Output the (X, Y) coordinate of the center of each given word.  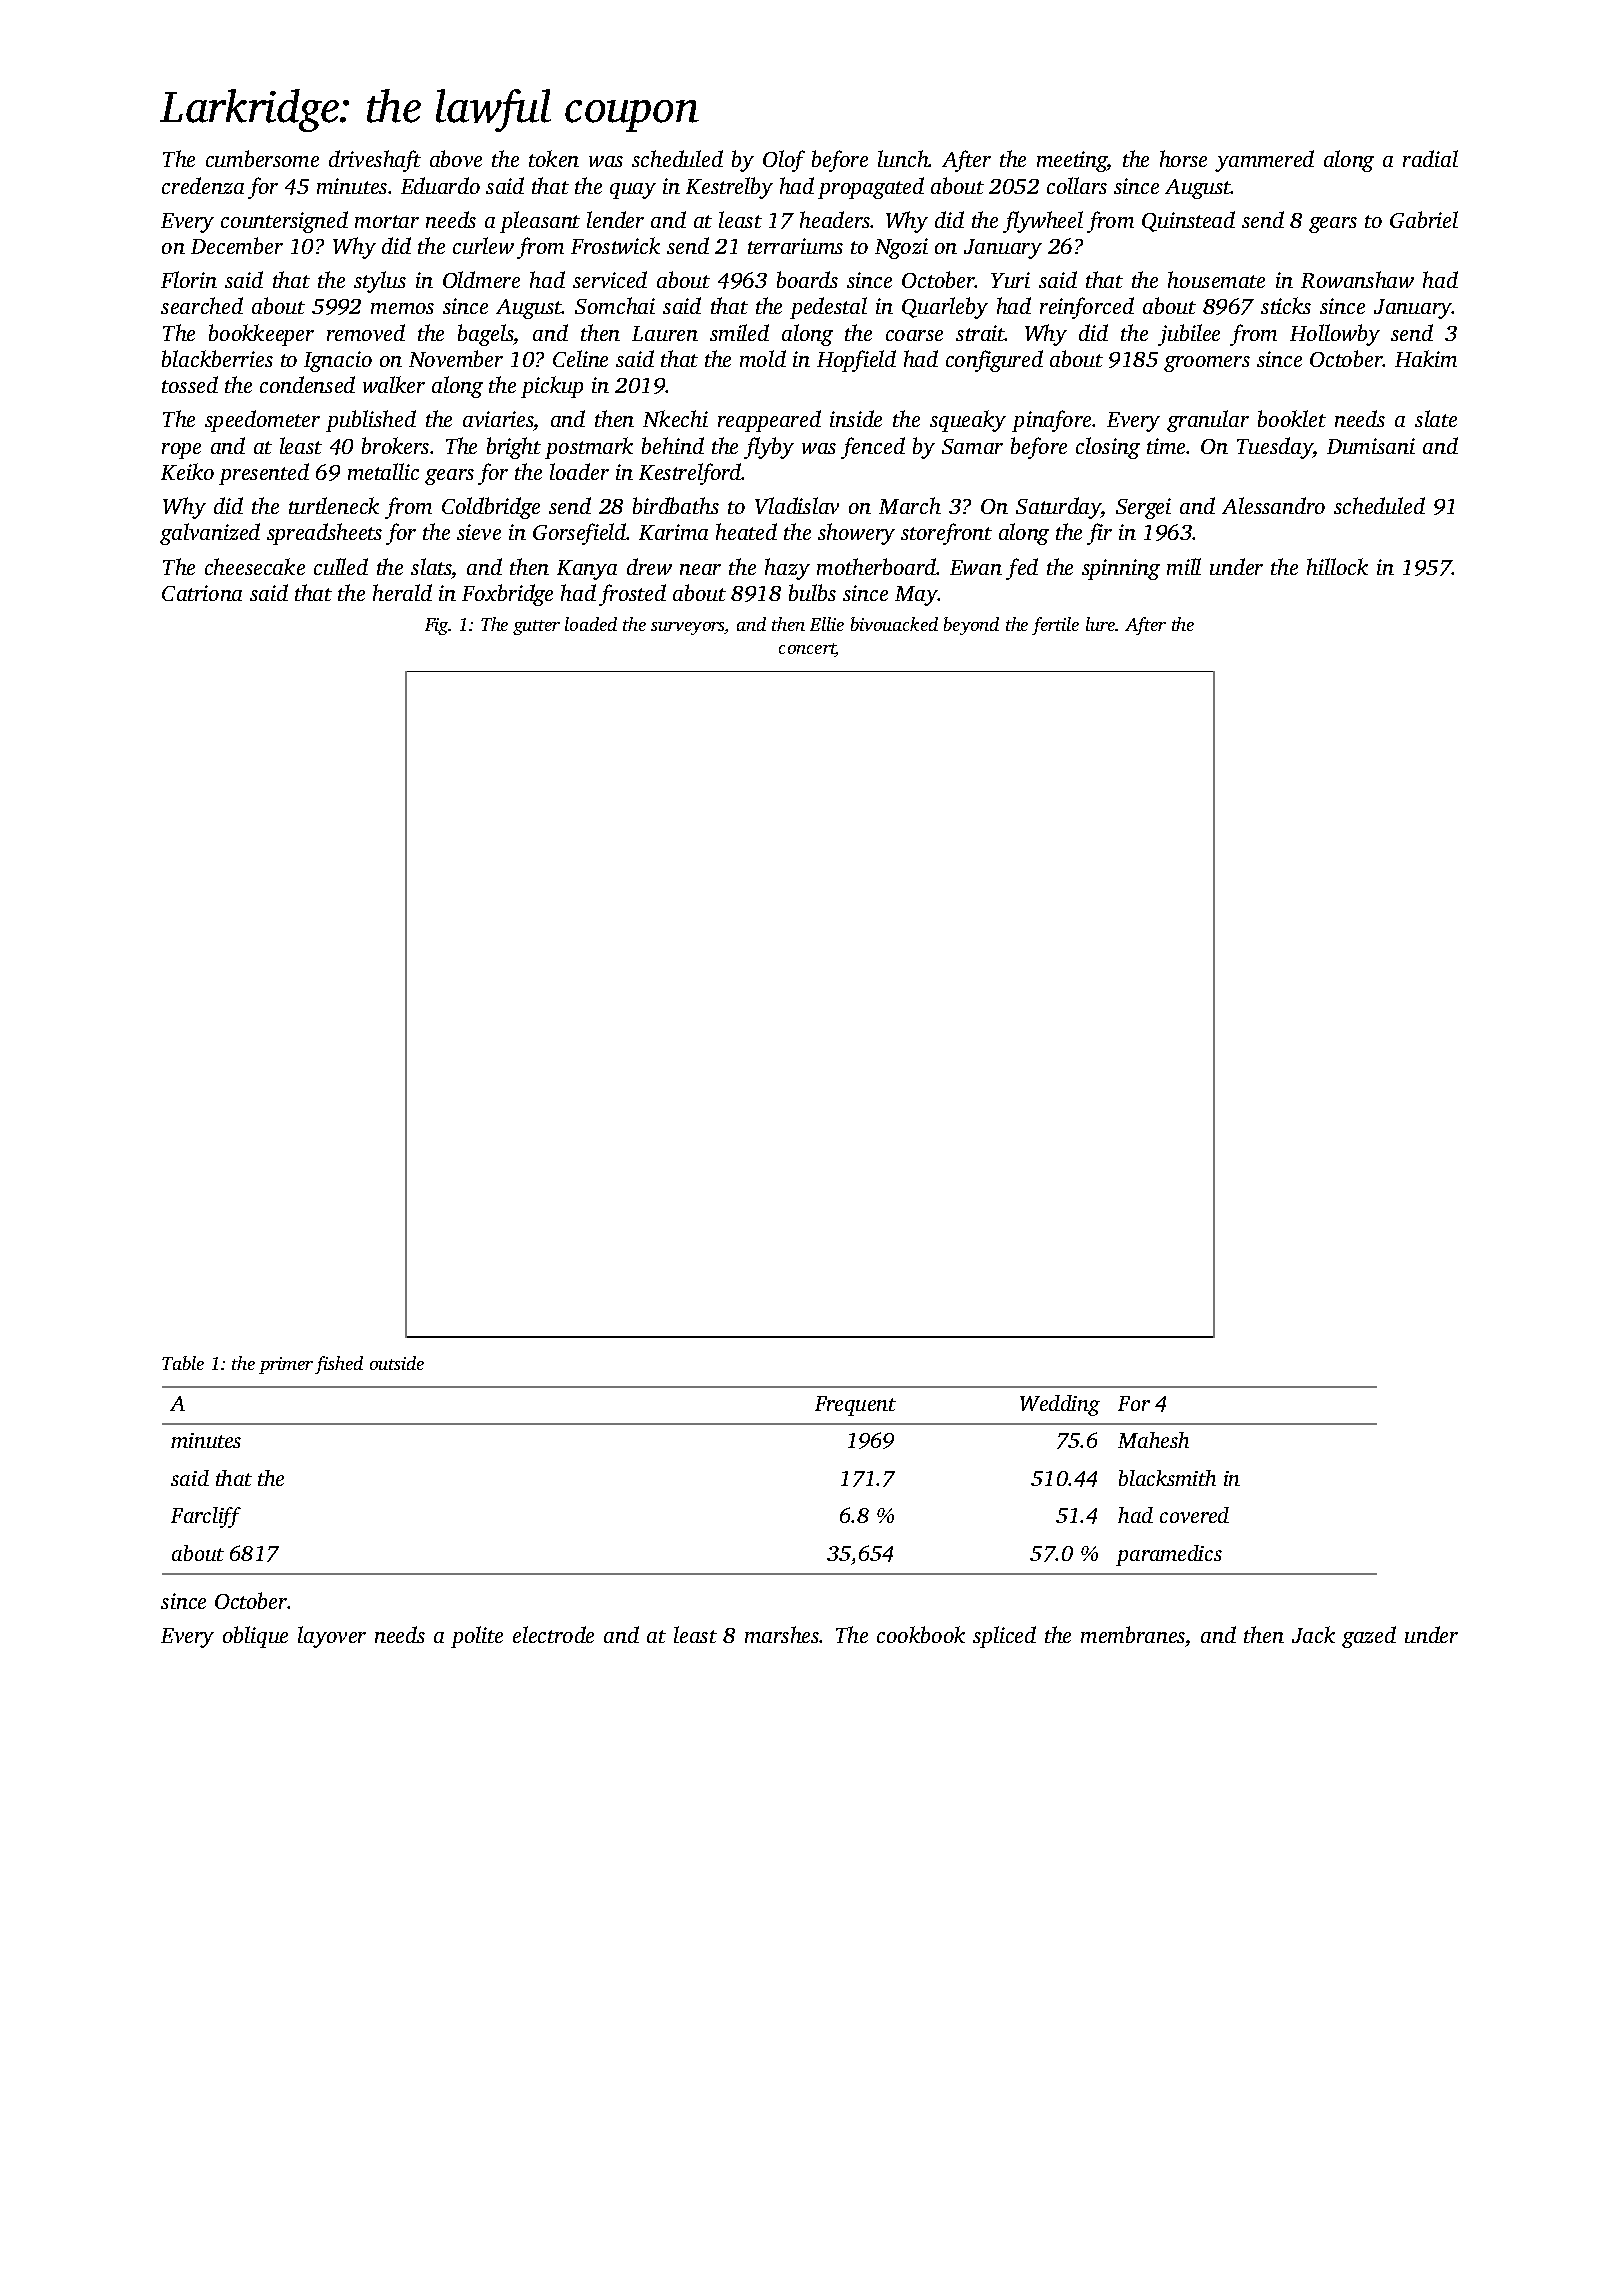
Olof (784, 161)
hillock (1337, 566)
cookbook (921, 1634)
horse (1183, 158)
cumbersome (262, 158)
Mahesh (1153, 1440)
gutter (536, 627)
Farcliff (206, 1517)
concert (807, 650)
